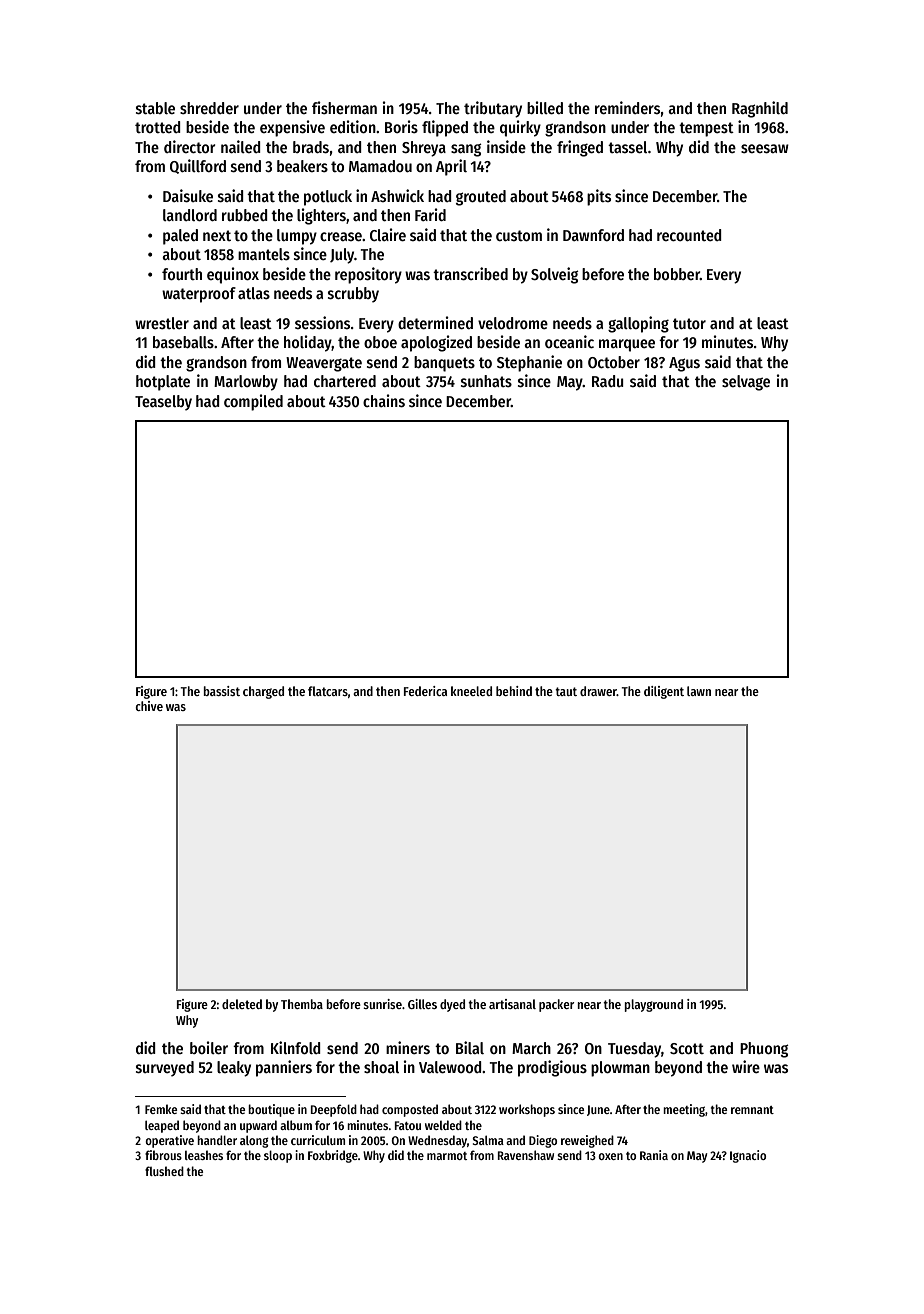  I want to click on bobber, so click(677, 274).
